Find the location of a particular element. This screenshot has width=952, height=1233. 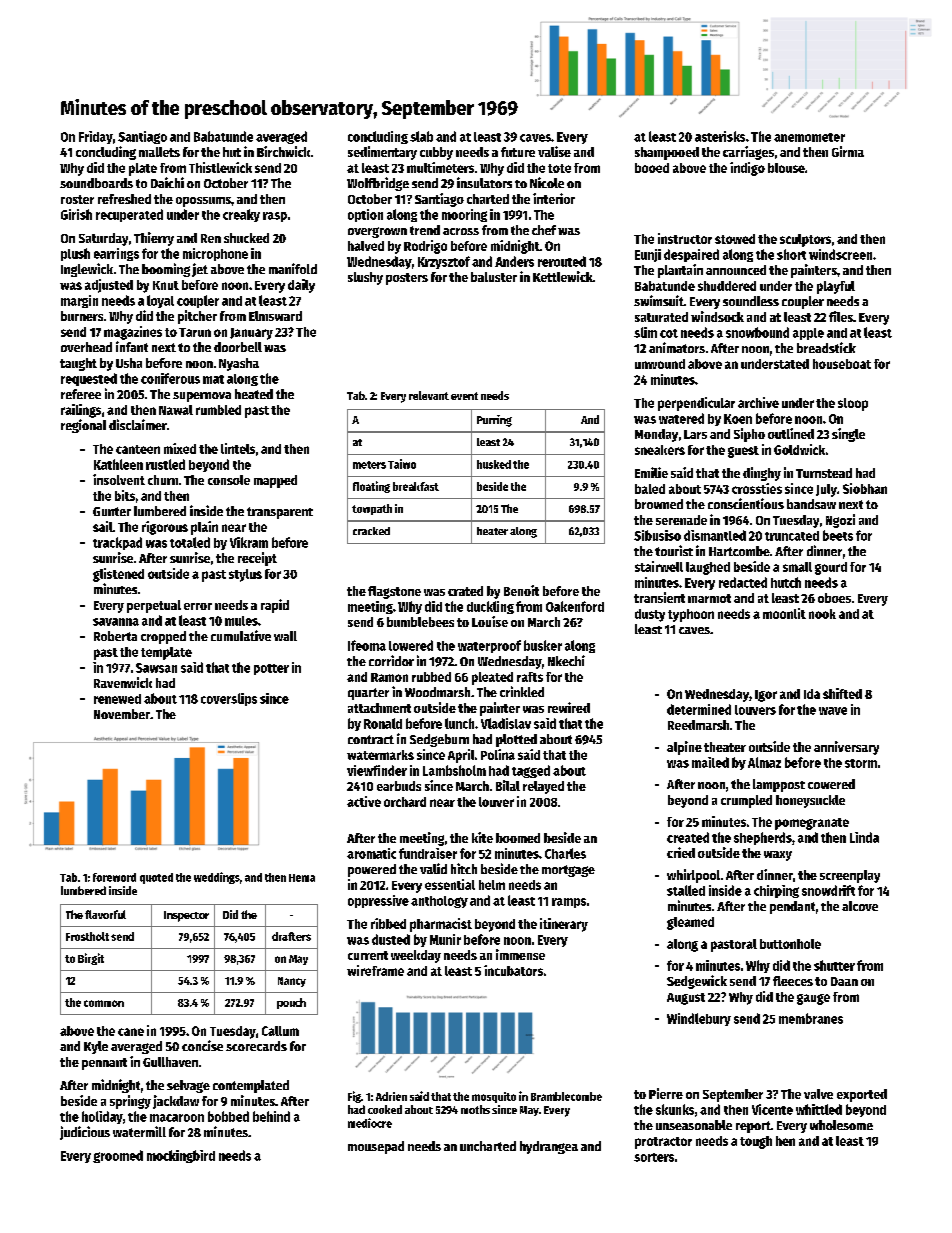

stairwell is located at coordinates (659, 566).
